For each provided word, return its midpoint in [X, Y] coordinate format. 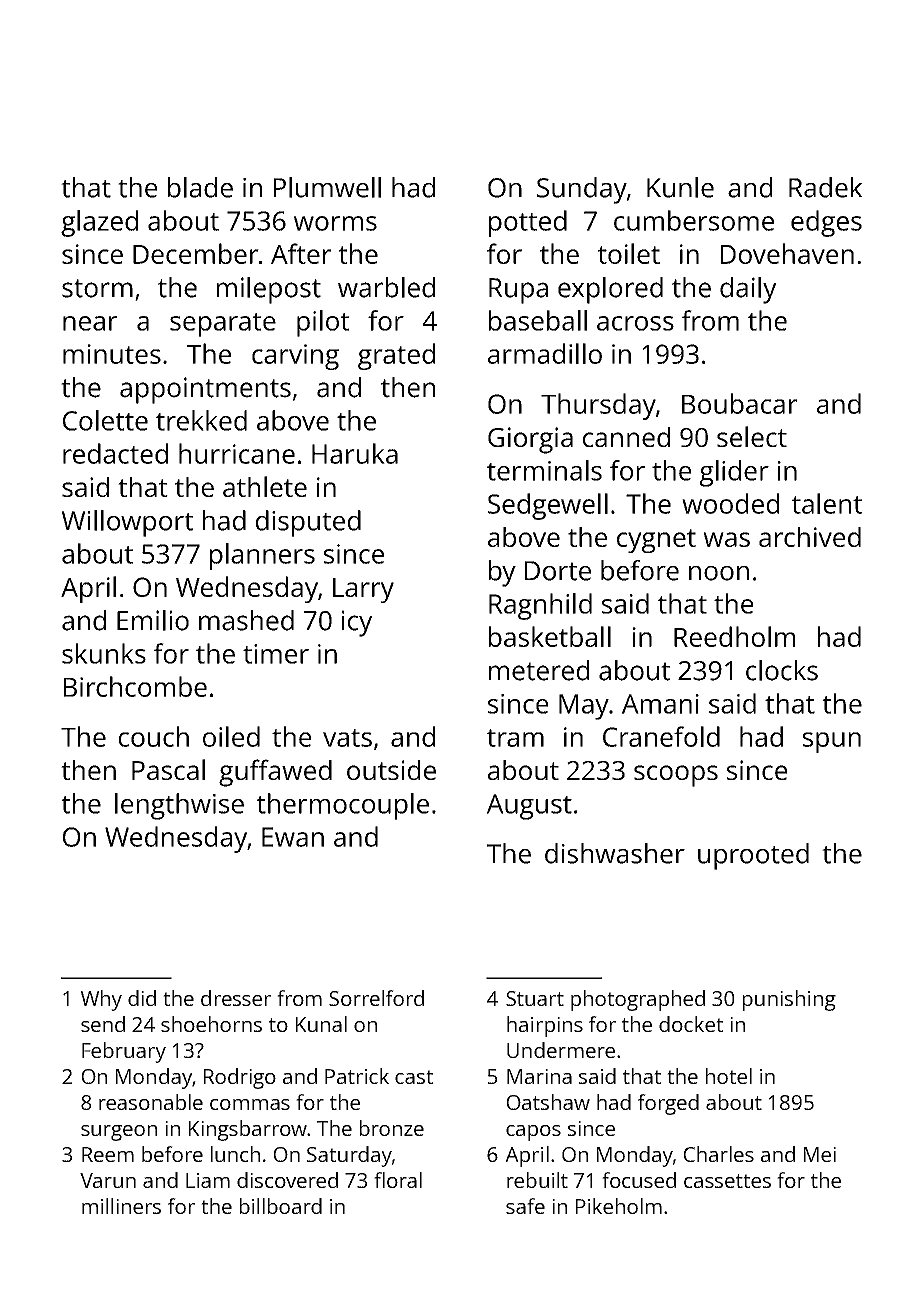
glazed [99, 223]
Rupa [518, 291]
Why [101, 1000]
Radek [825, 187]
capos [533, 1133]
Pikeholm [619, 1206]
